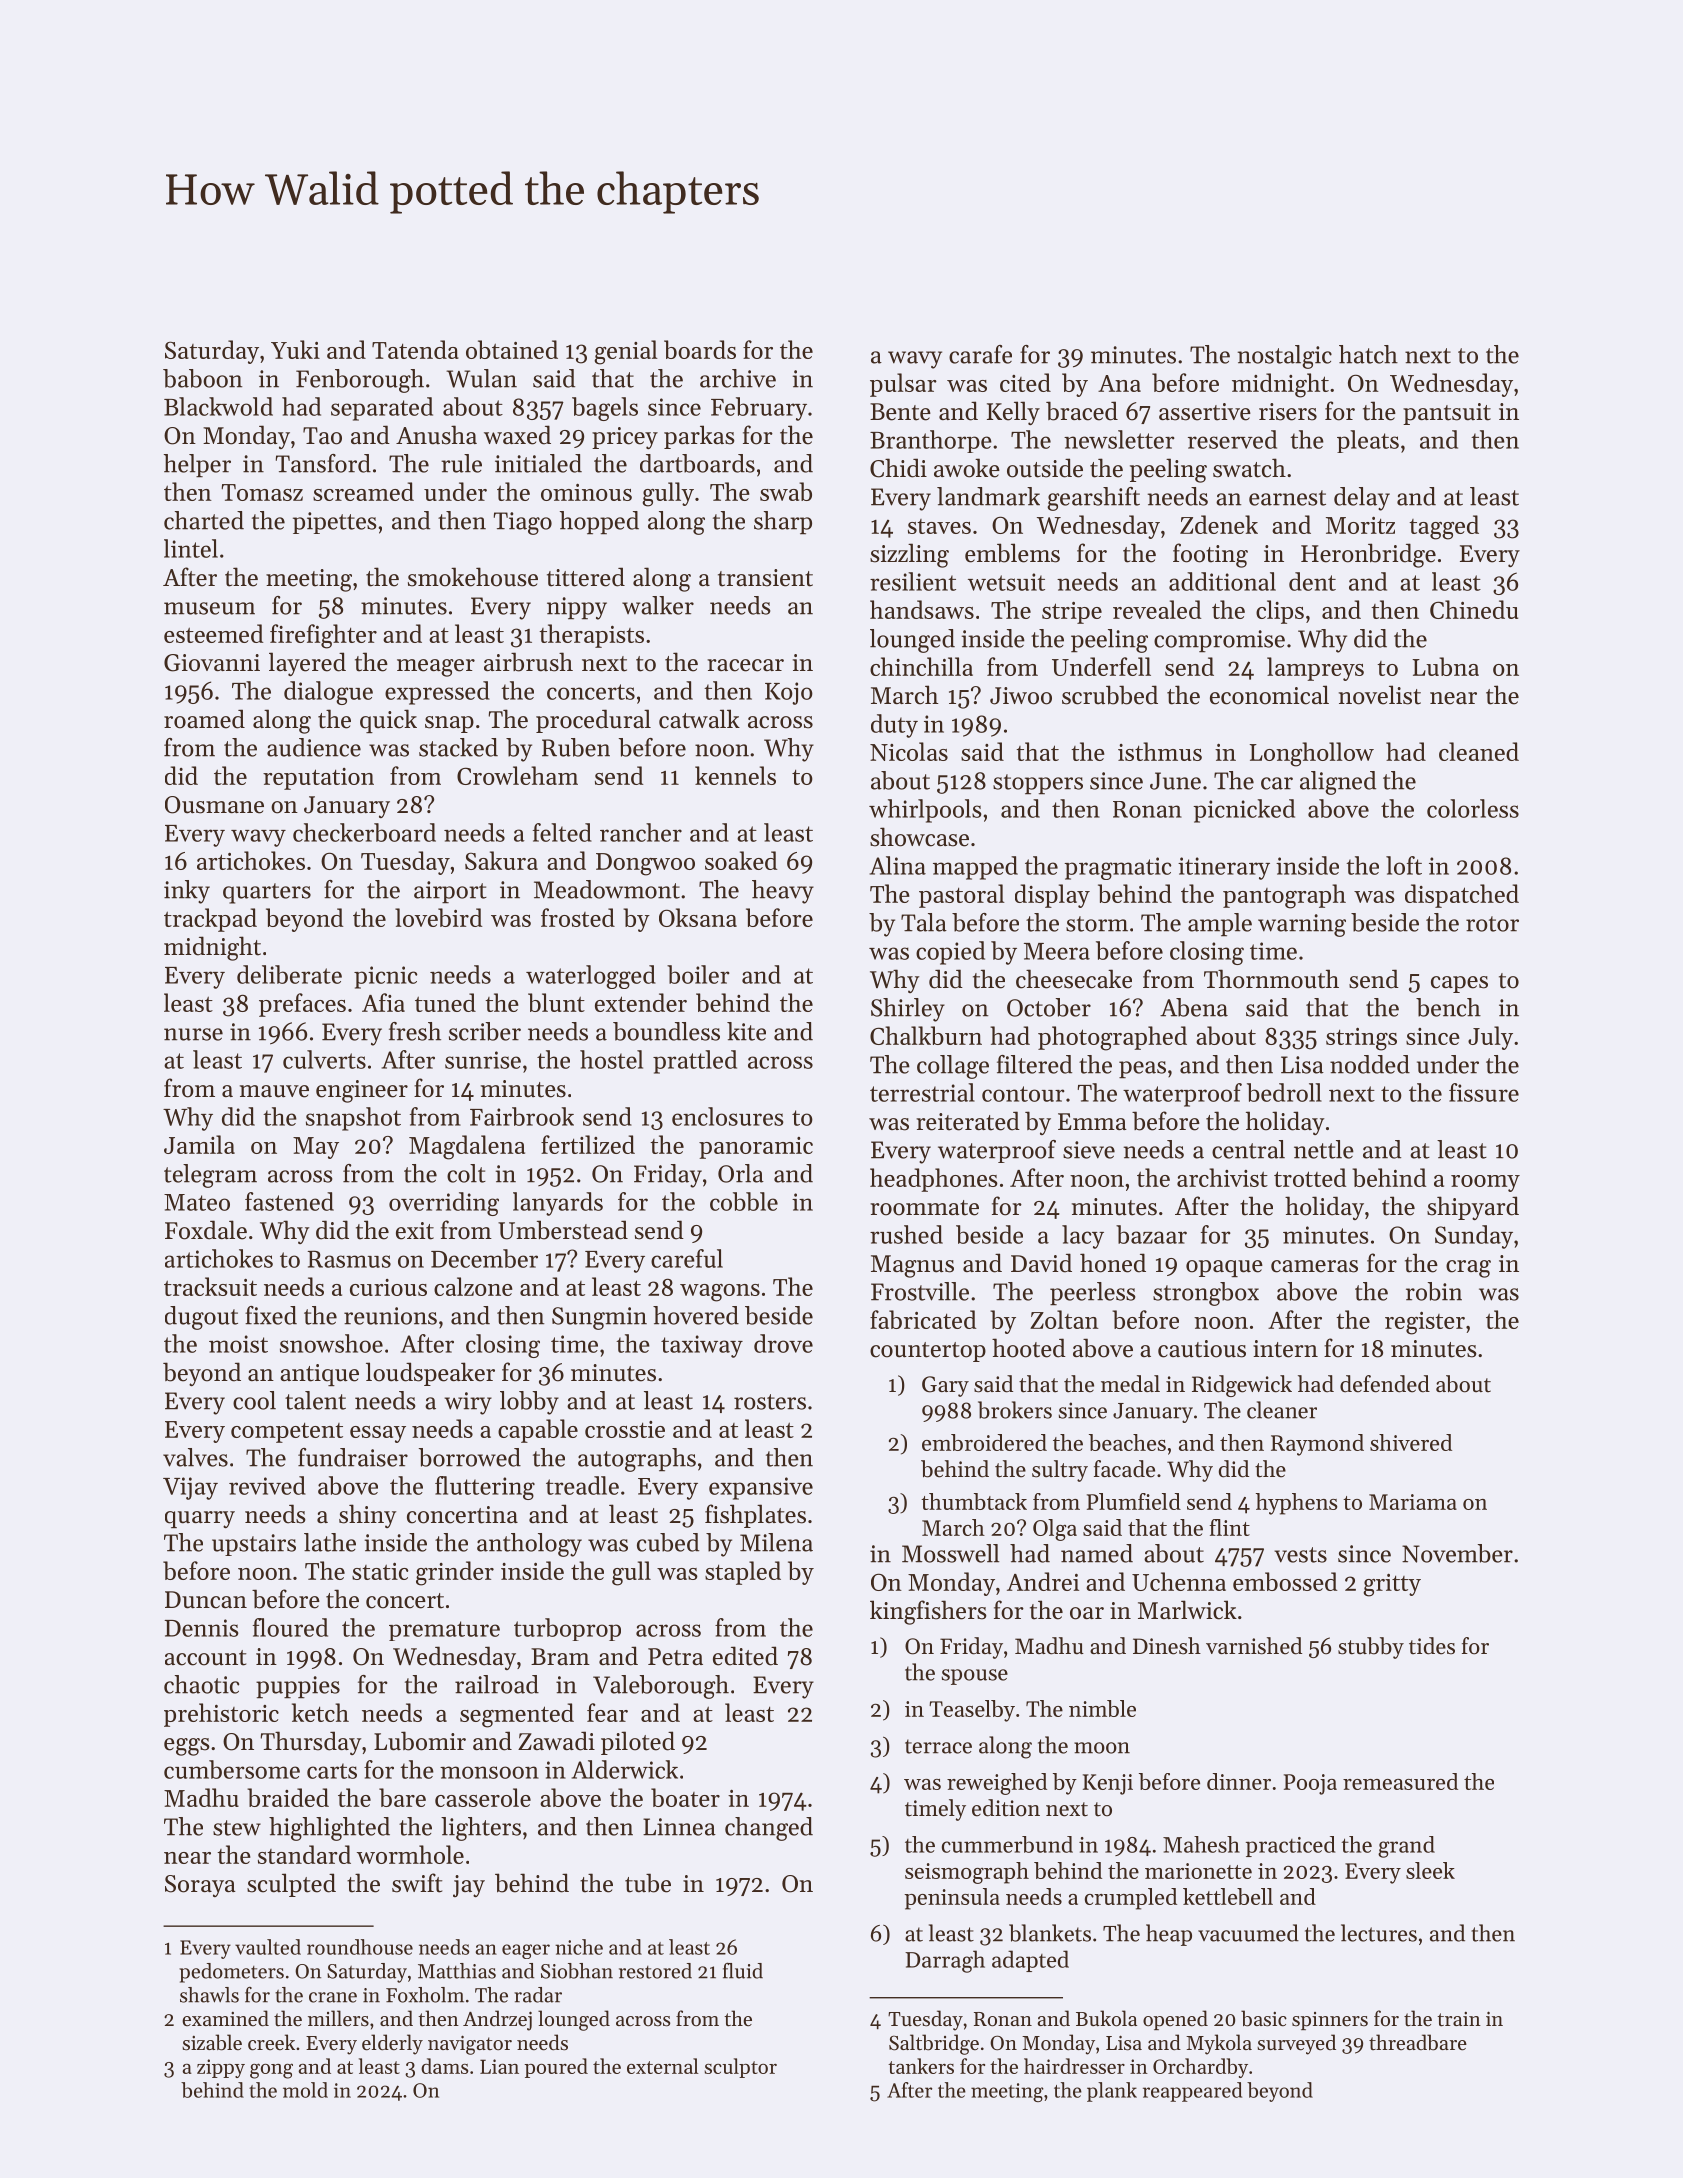  What do you see at coordinates (1392, 1585) in the page?
I see `gritty` at bounding box center [1392, 1585].
